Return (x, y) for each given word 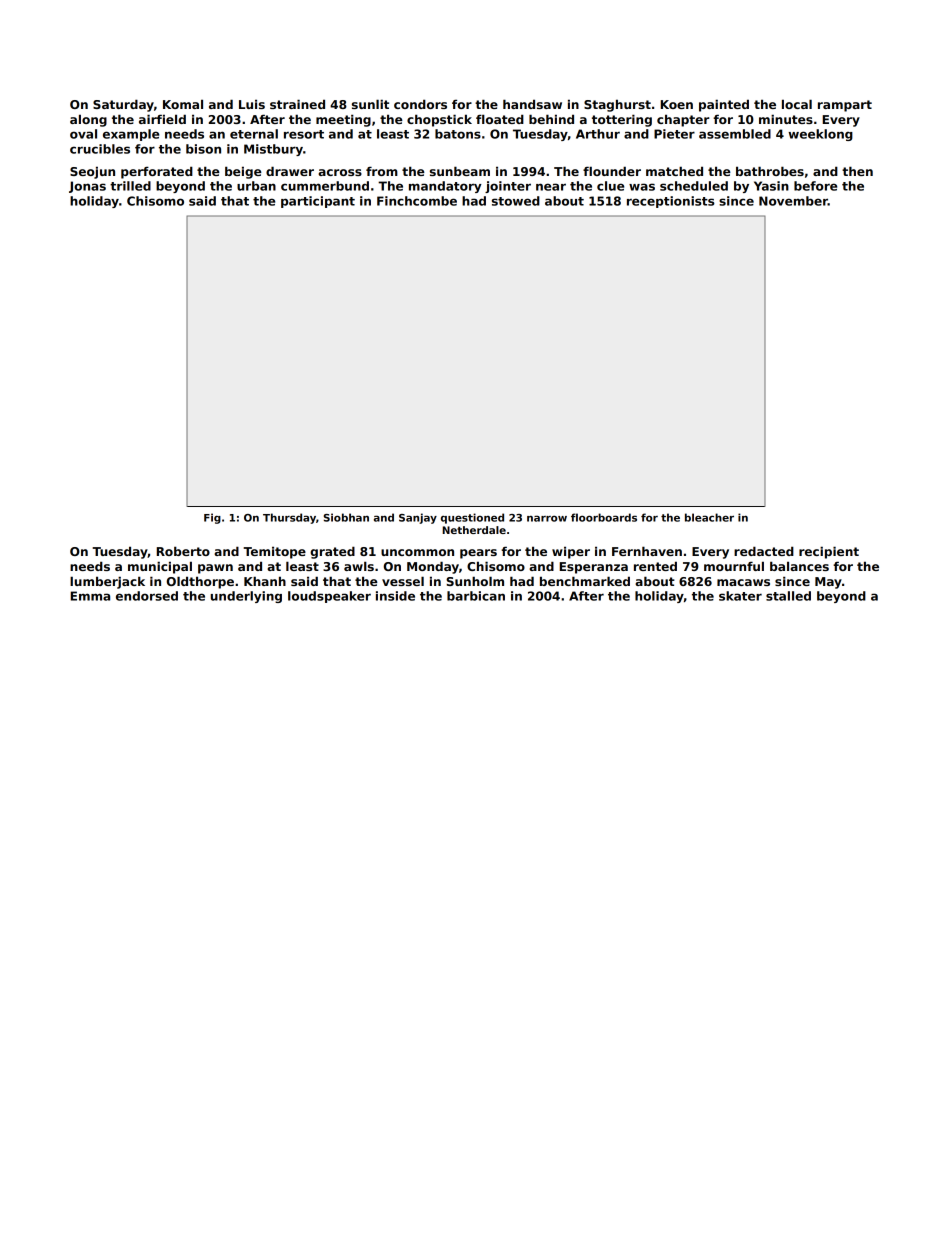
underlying (246, 597)
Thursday (289, 518)
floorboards (604, 517)
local (797, 104)
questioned (472, 518)
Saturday (123, 105)
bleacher (709, 517)
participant (318, 202)
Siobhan (346, 517)
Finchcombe (417, 201)
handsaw (532, 104)
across (340, 172)
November (793, 201)
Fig (212, 518)
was (642, 187)
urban (256, 186)
